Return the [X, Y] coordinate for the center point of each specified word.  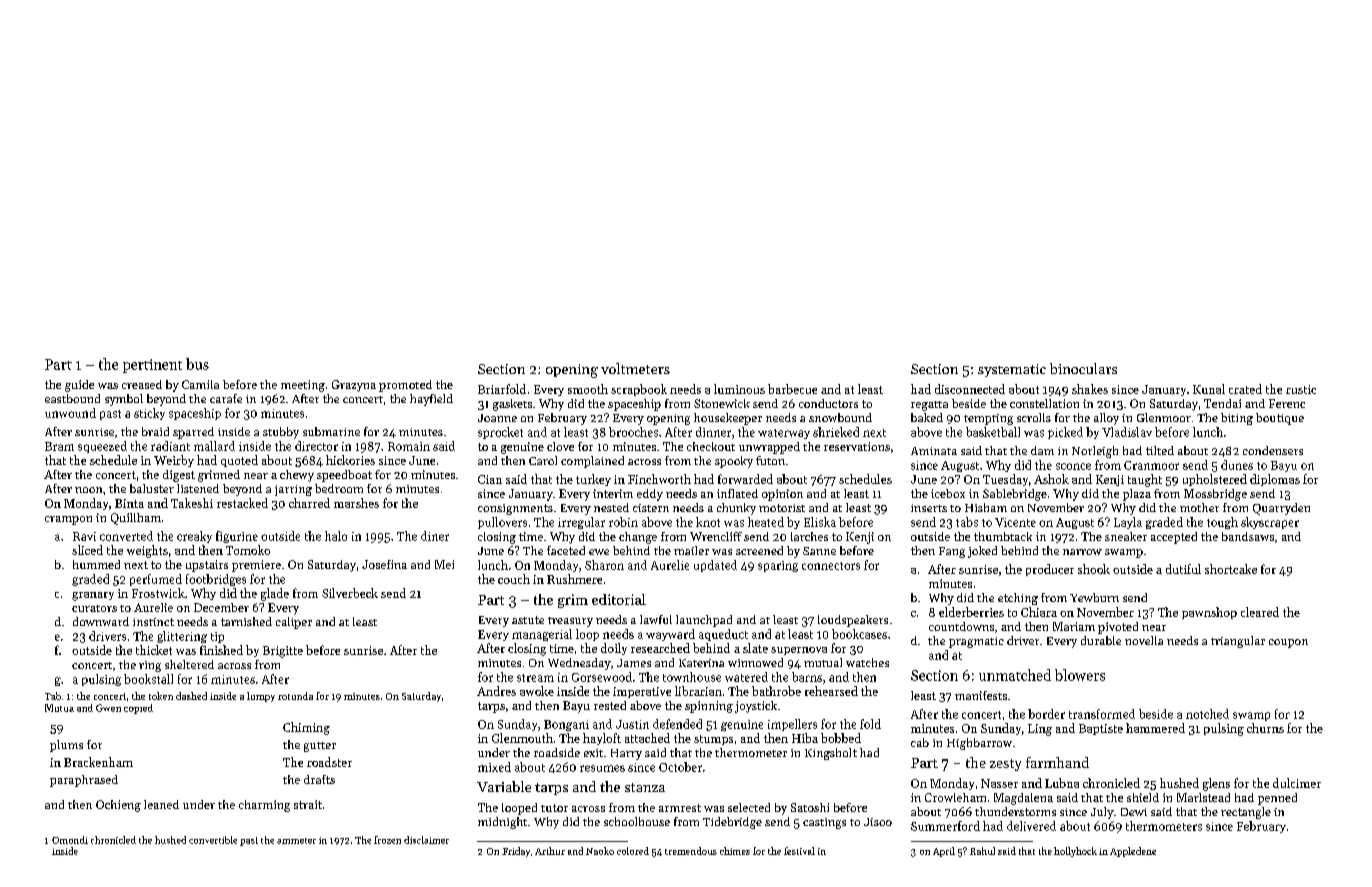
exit [593, 753]
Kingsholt [831, 754]
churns [1265, 728]
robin [623, 522]
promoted [405, 386]
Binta [129, 503]
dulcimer [1297, 783]
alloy [1106, 419]
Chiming [306, 728]
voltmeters [635, 368]
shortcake [1231, 569]
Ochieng [118, 806]
